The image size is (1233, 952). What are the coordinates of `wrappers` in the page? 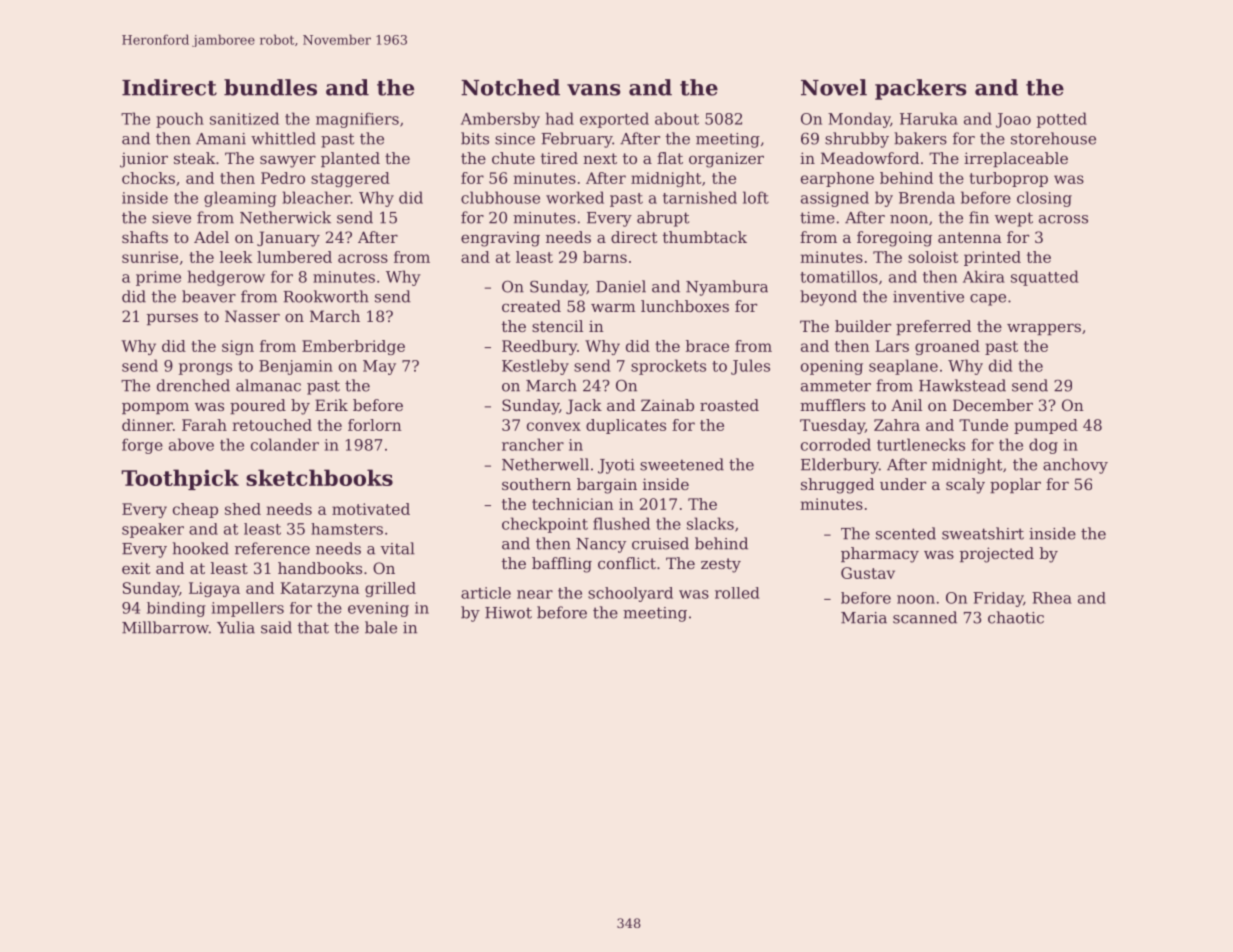 It's located at (1044, 329).
